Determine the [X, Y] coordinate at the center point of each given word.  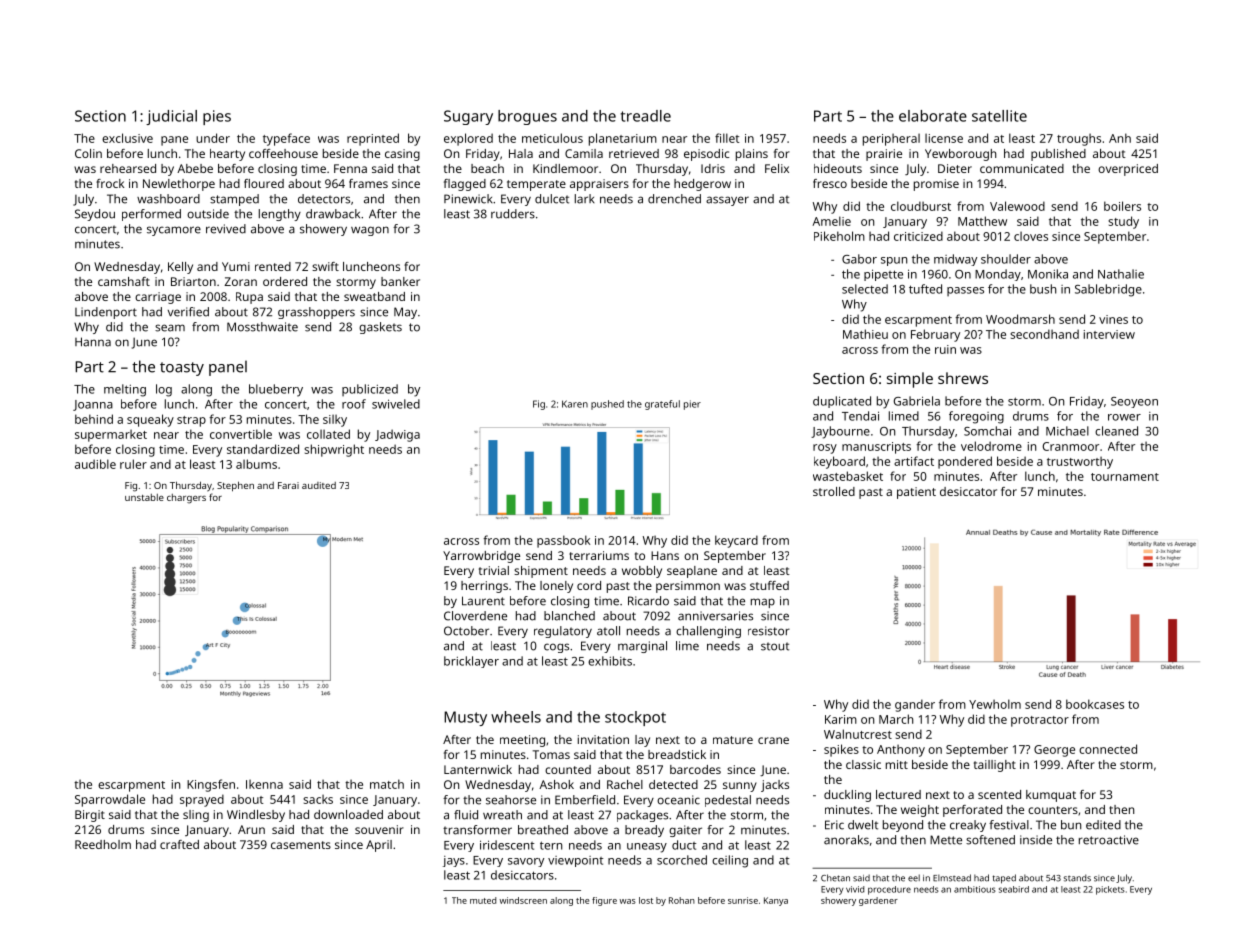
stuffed [769, 585]
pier [692, 405]
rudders [513, 214]
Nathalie [1121, 274]
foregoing [976, 417]
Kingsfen [211, 785]
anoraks [846, 840]
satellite [999, 116]
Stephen [235, 486]
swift [325, 266]
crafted [179, 844]
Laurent [483, 601]
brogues [527, 117]
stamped [234, 200]
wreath [502, 815]
